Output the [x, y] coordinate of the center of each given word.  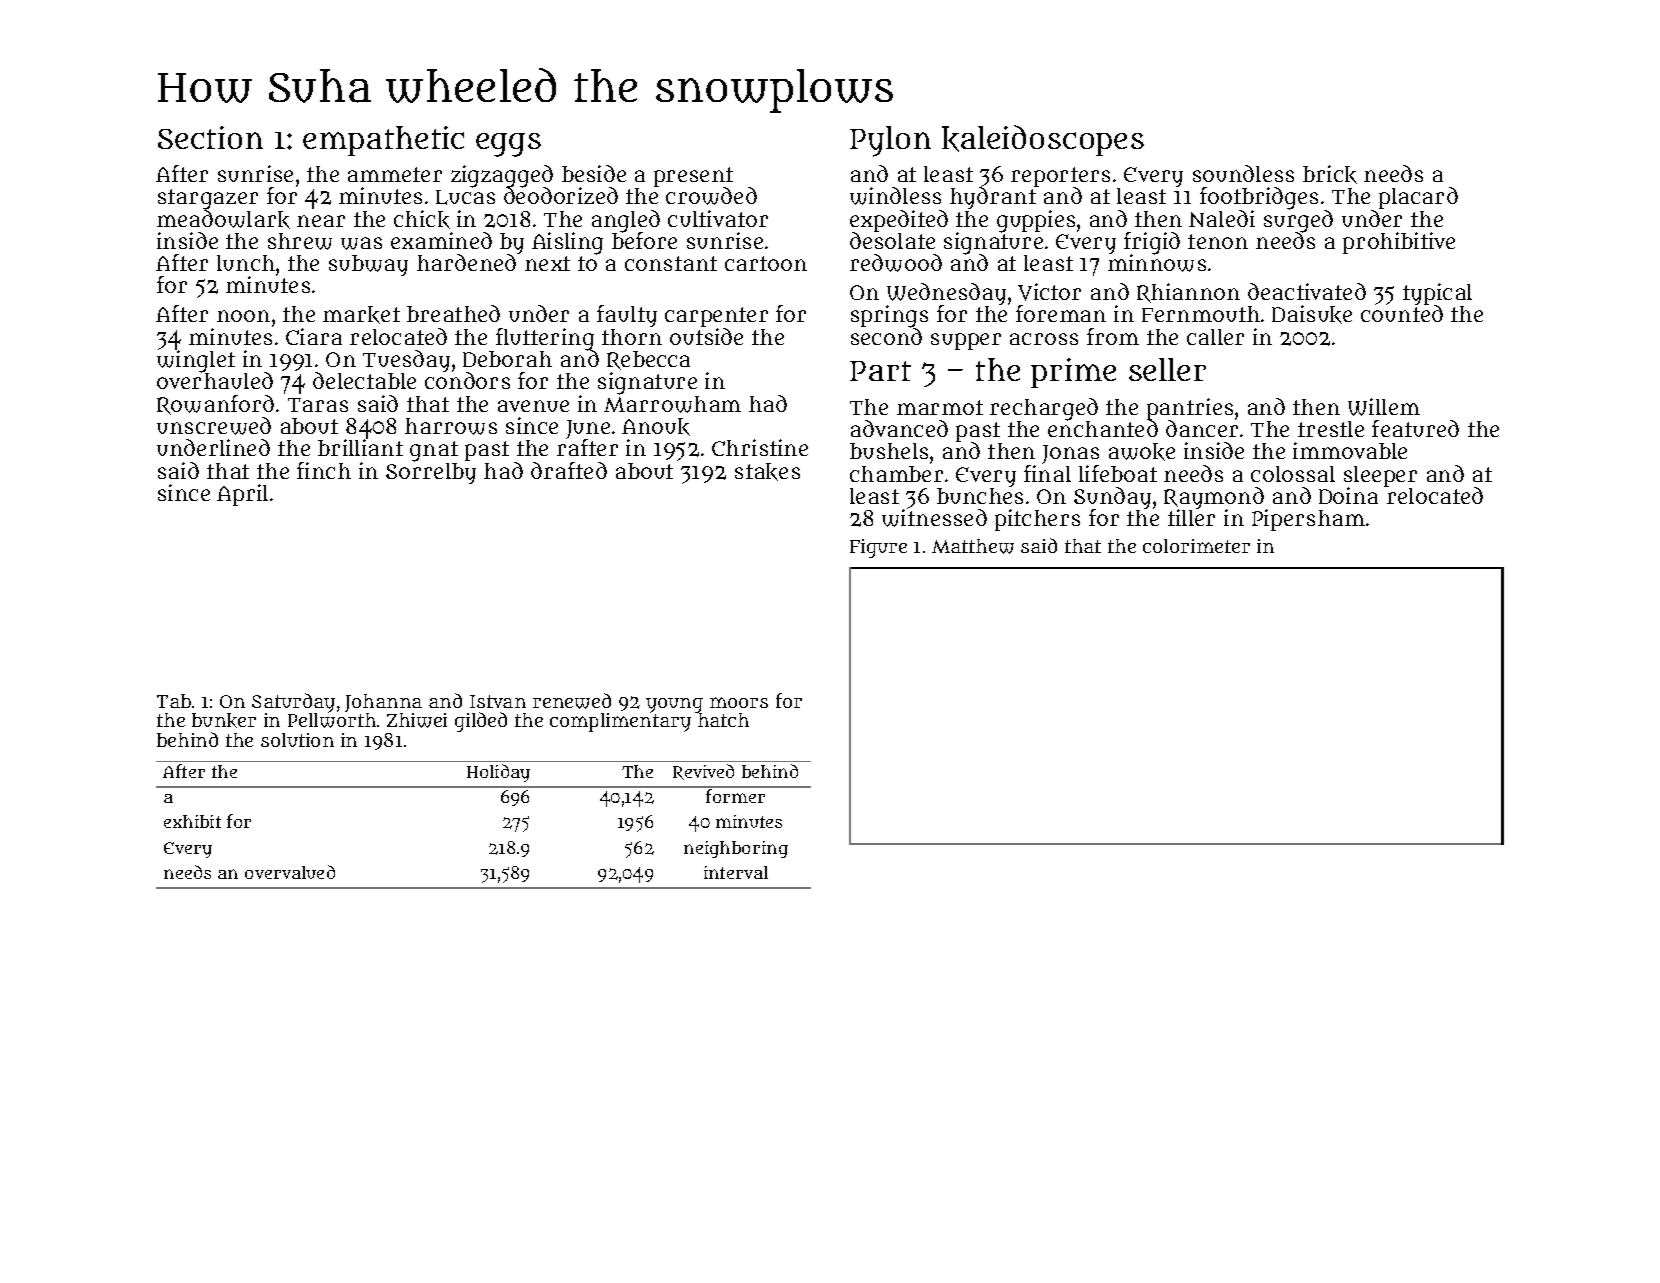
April [242, 495]
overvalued [290, 872]
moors [739, 702]
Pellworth [332, 720]
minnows [1157, 263]
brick [1330, 174]
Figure [878, 548]
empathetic [383, 141]
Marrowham [672, 404]
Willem [1384, 407]
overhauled [215, 381]
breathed [453, 313]
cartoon [766, 263]
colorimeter [1196, 546]
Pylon [890, 141]
